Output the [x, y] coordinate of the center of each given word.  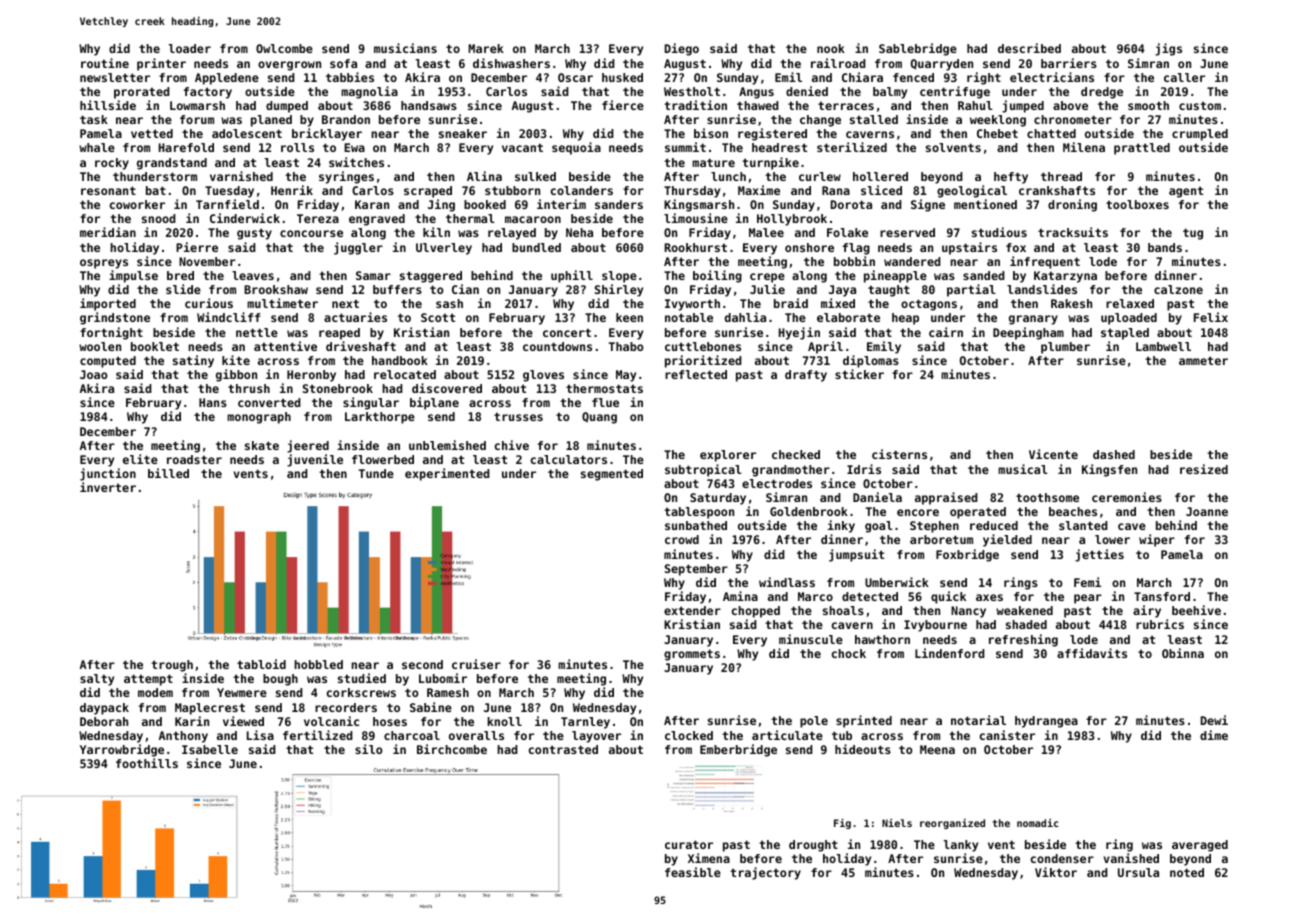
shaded [1026, 624]
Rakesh [1071, 303]
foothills [147, 763]
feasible [693, 872]
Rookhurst [696, 247]
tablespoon [699, 513]
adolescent [247, 133]
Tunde [376, 473]
